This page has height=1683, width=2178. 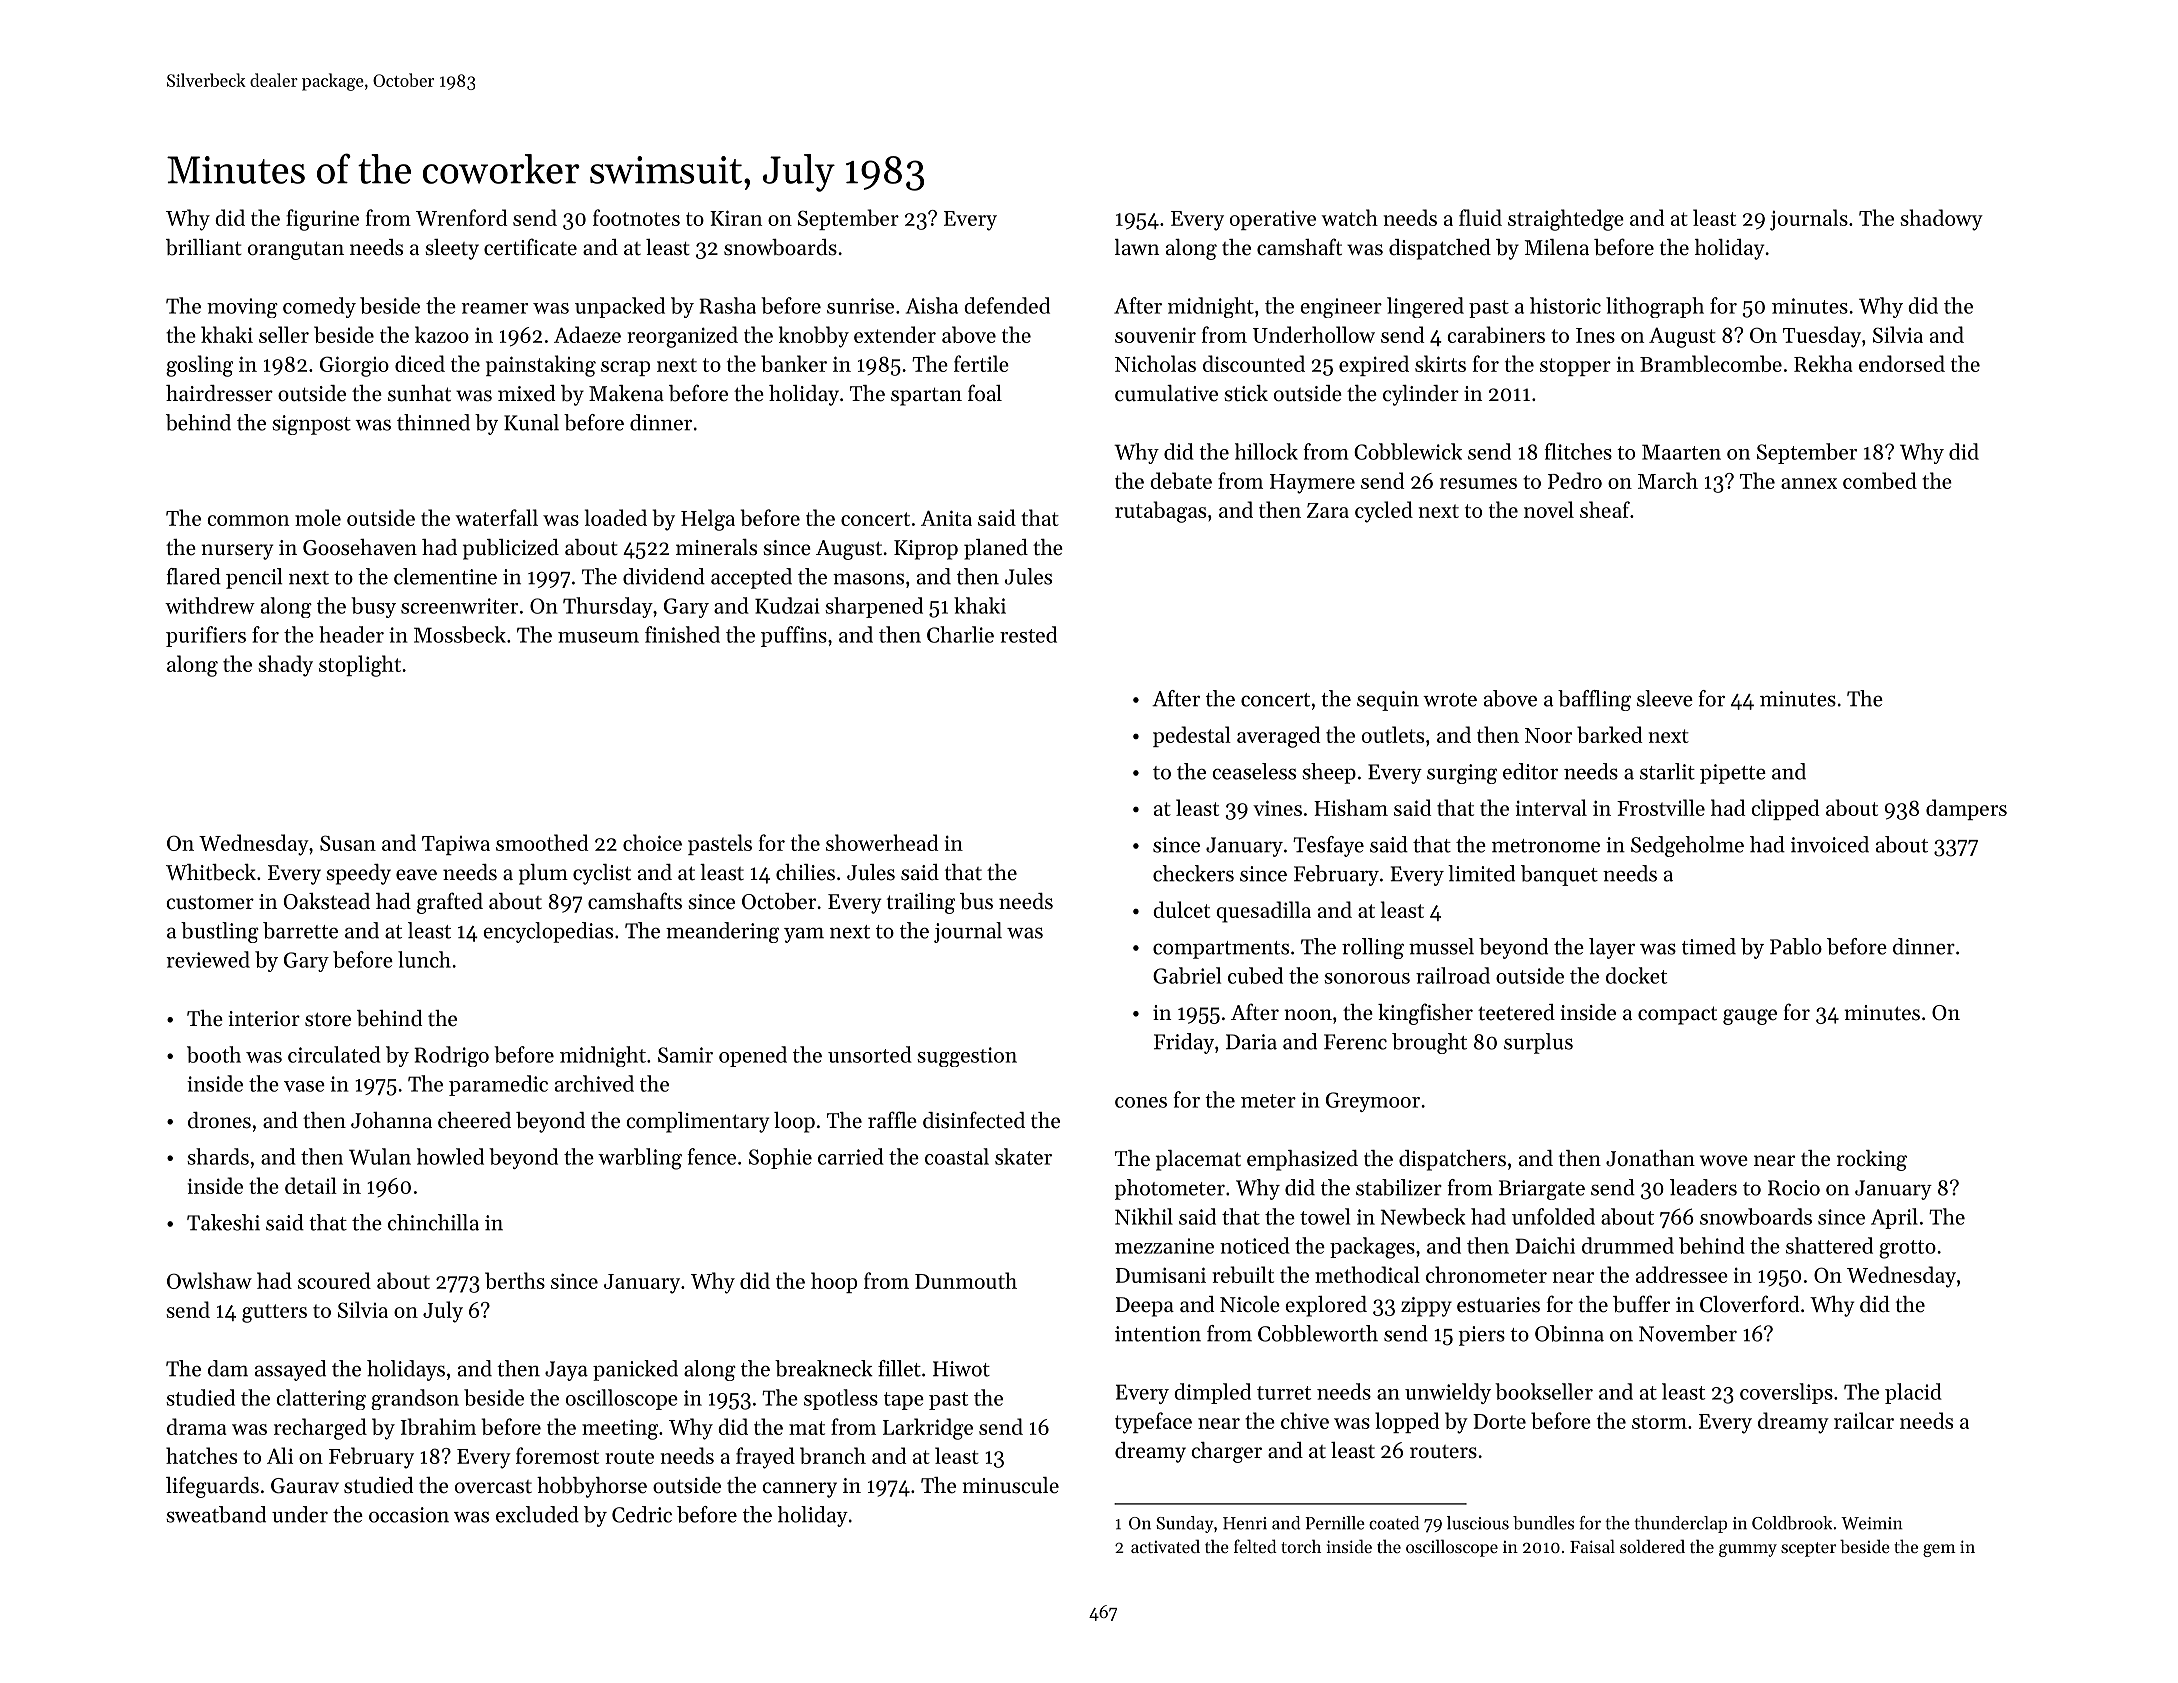 What do you see at coordinates (460, 634) in the page?
I see `Mossbeck` at bounding box center [460, 634].
